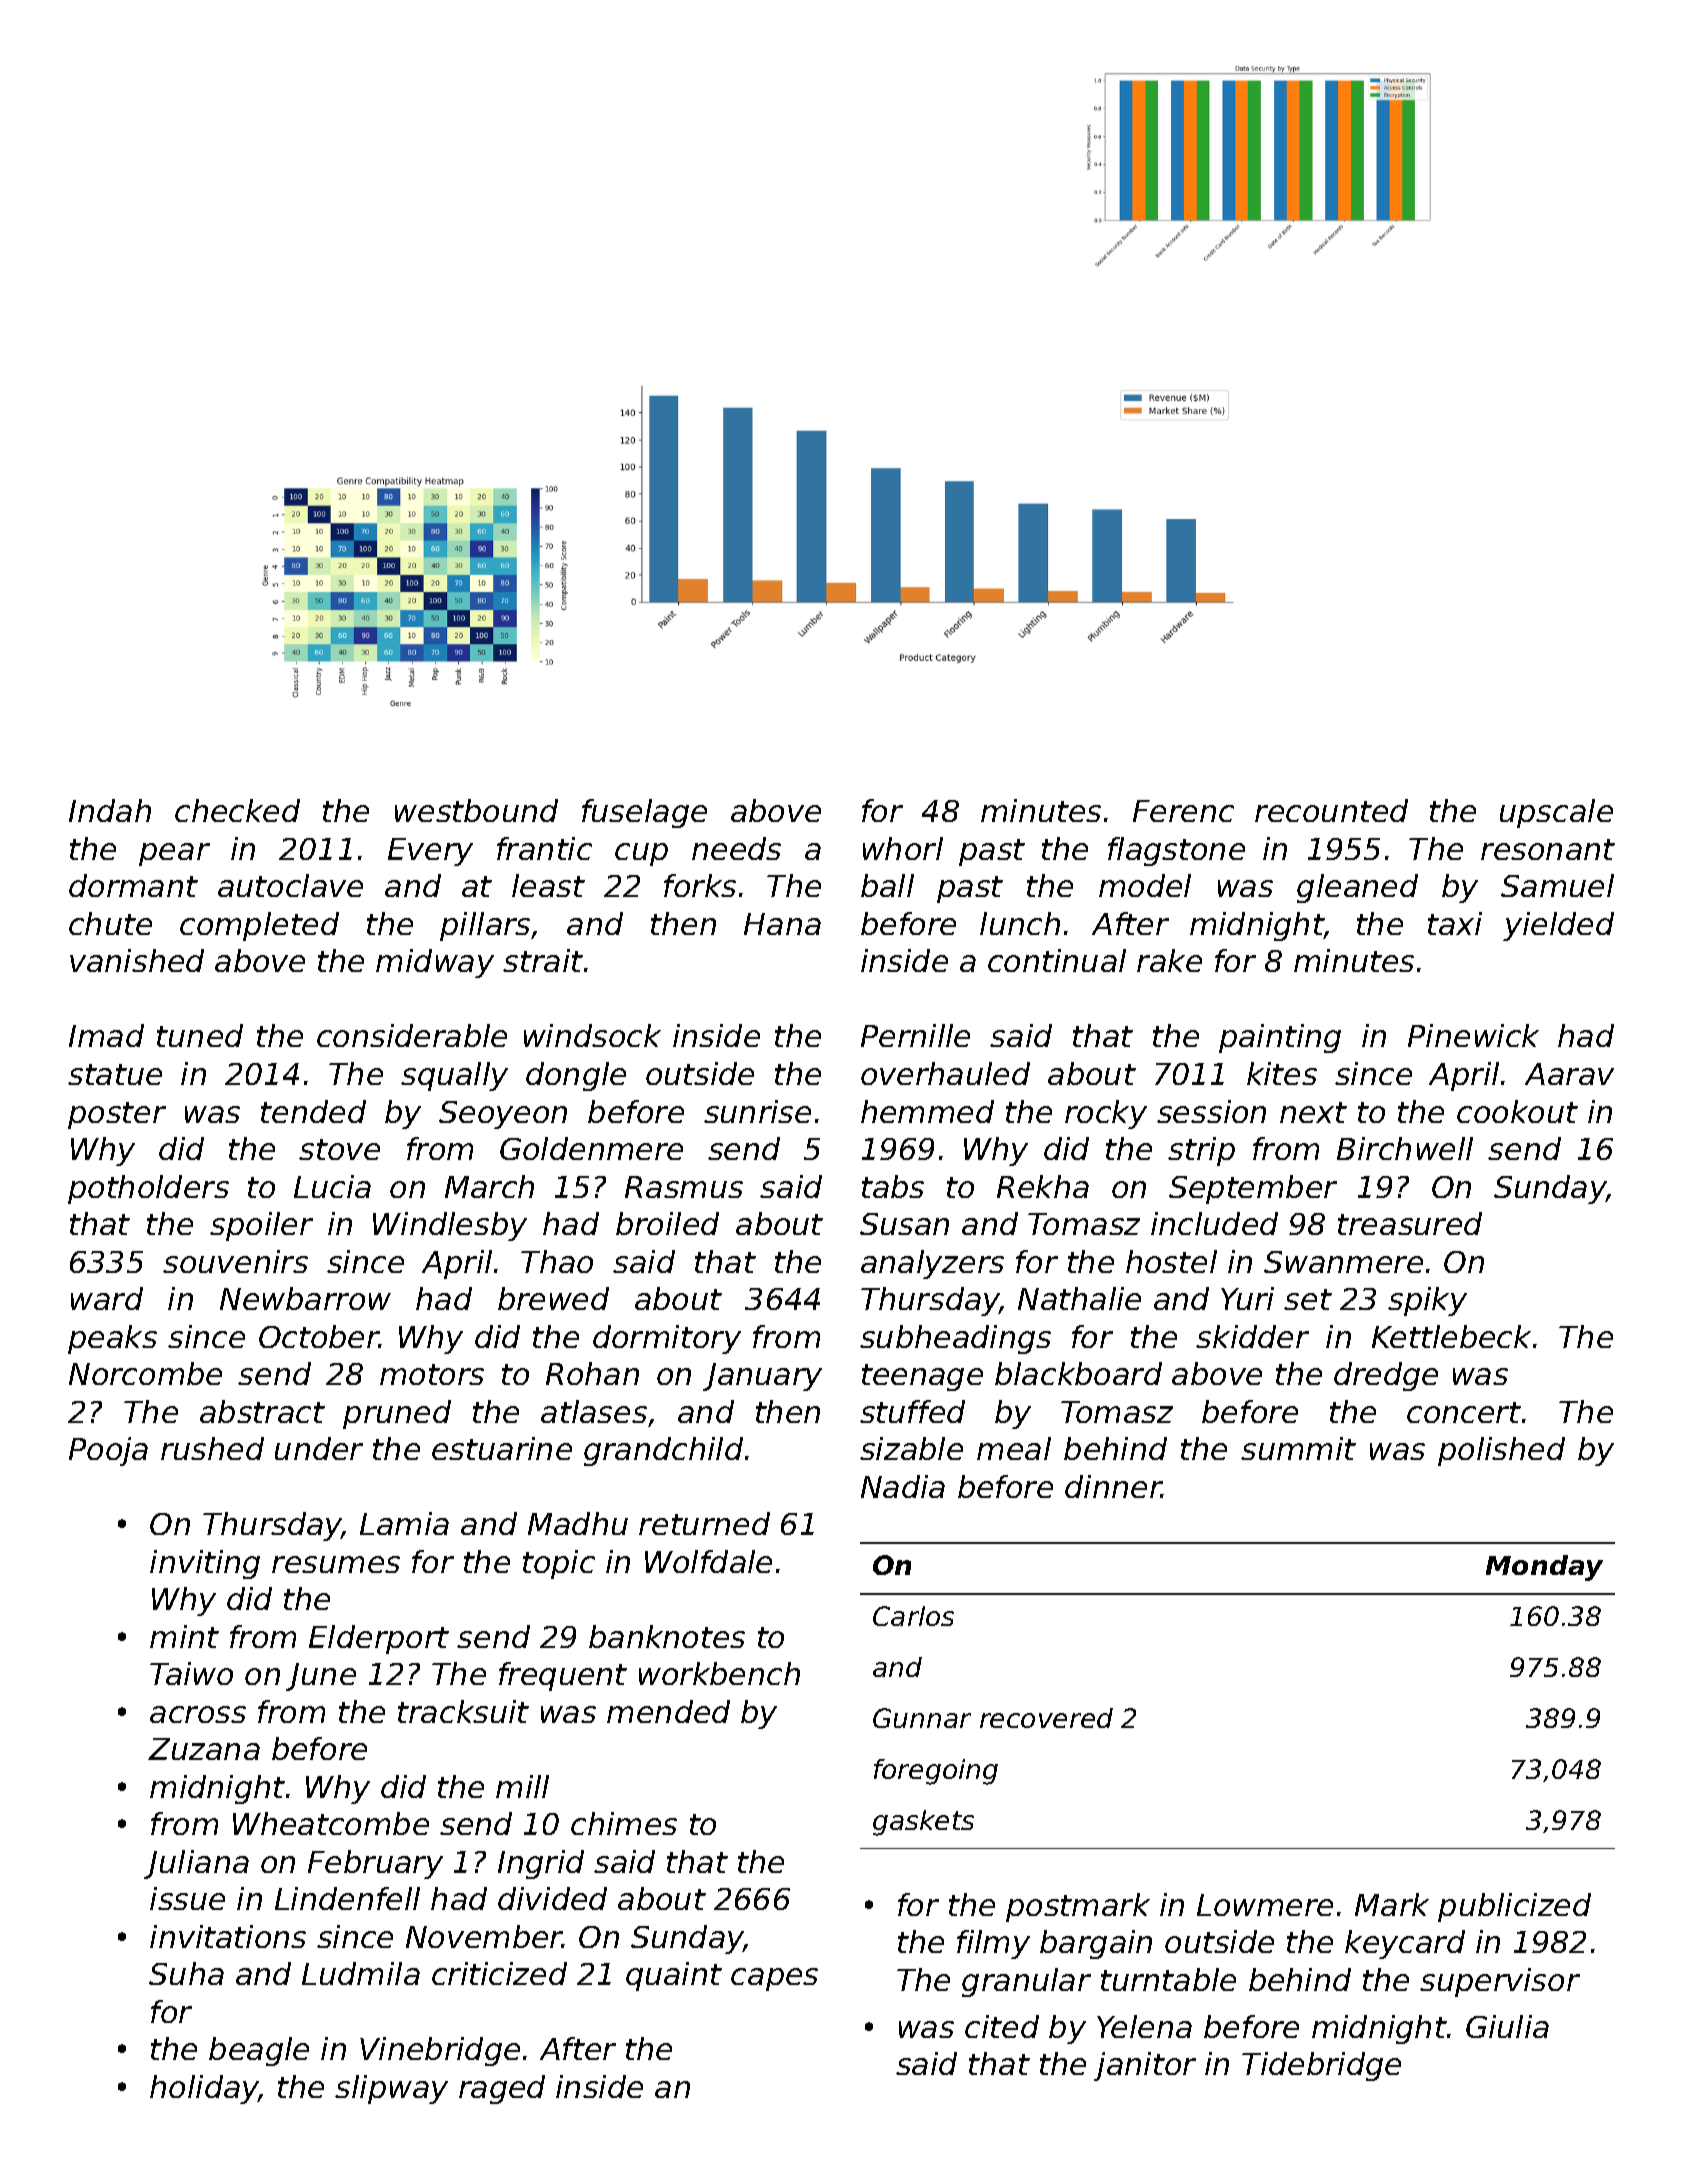  Describe the element at coordinates (440, 2051) in the document. I see `Vinebridge` at that location.
